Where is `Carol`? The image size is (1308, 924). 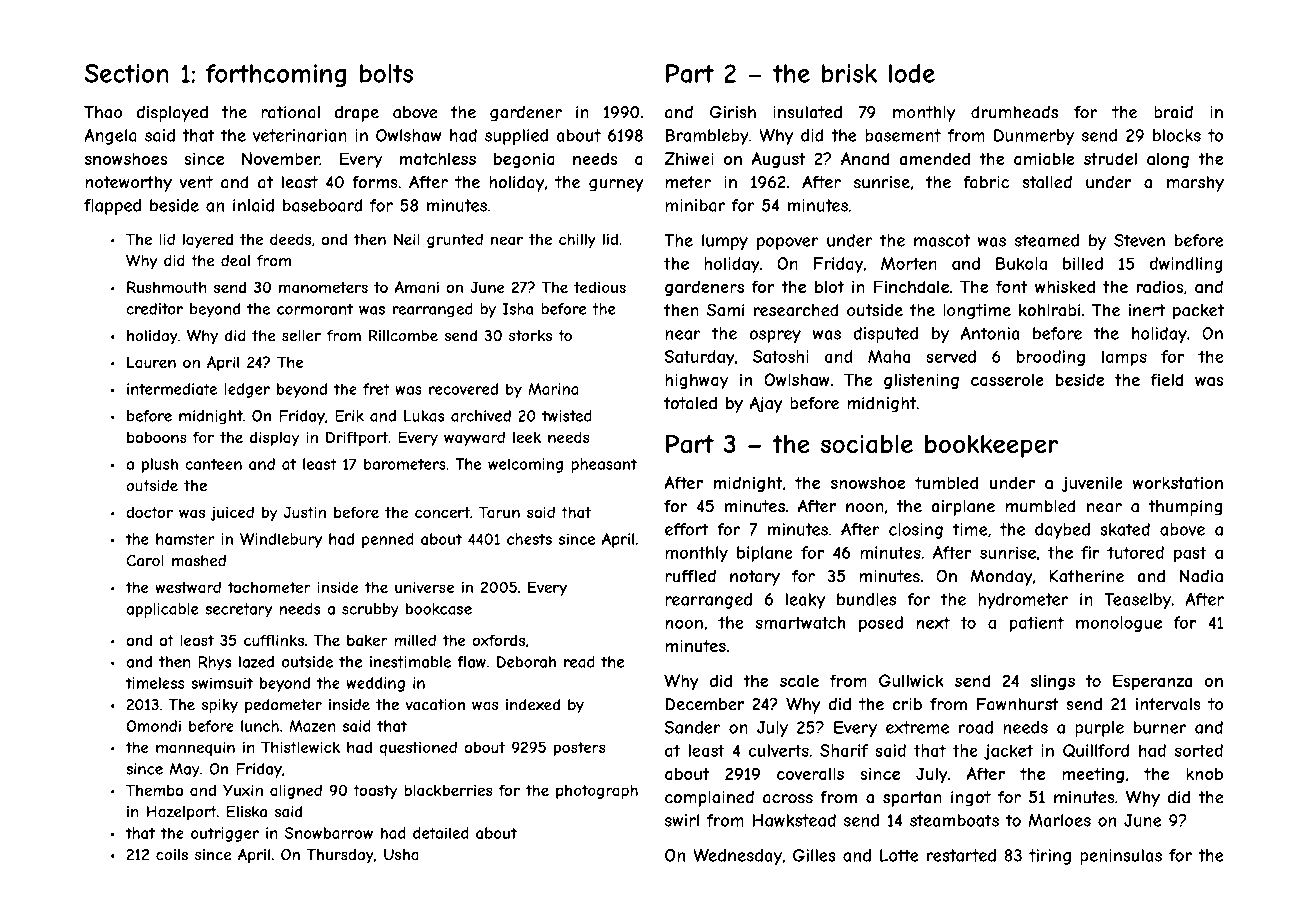 Carol is located at coordinates (145, 560).
